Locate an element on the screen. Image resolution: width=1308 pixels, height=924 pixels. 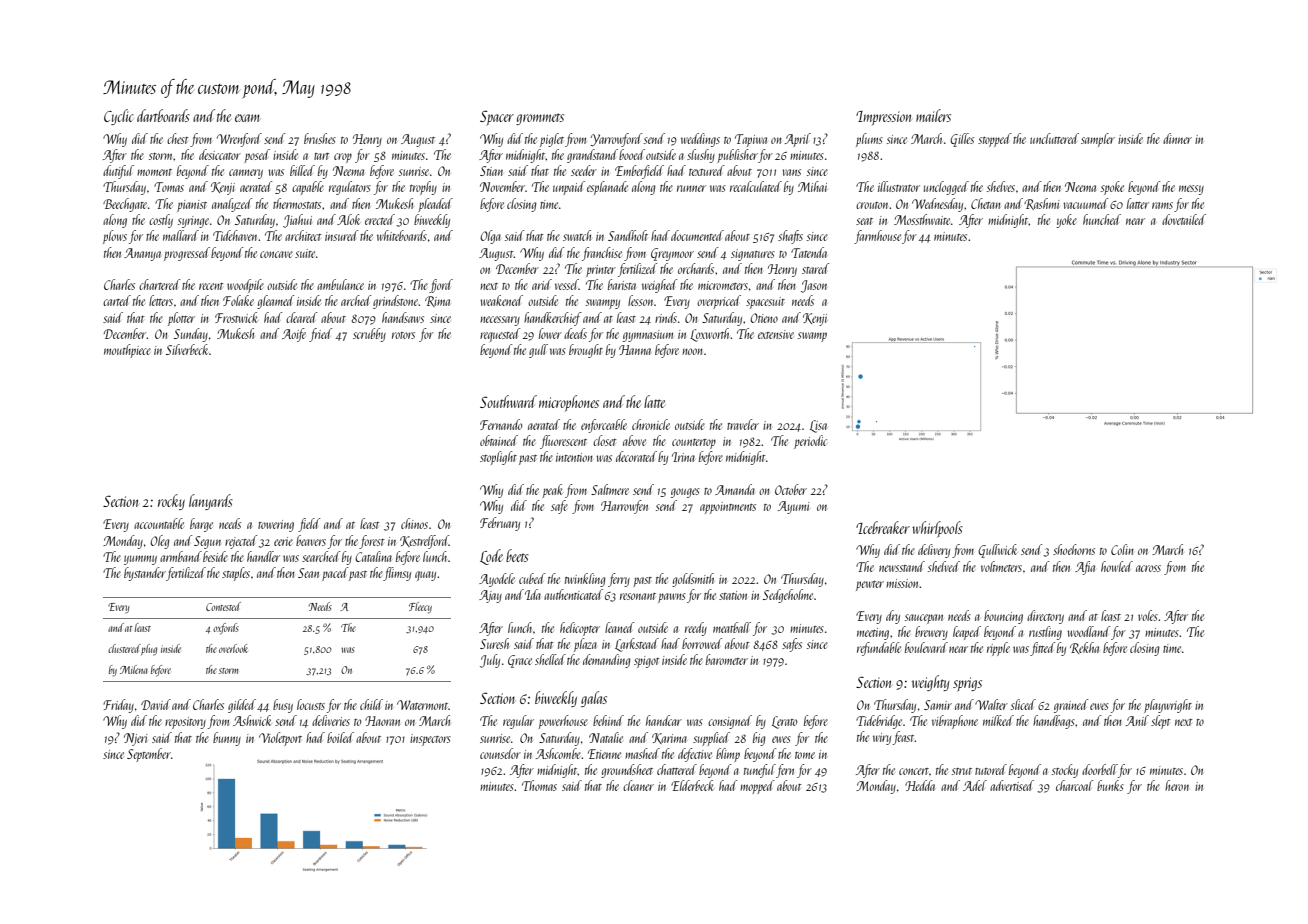
Southward is located at coordinates (508, 401).
